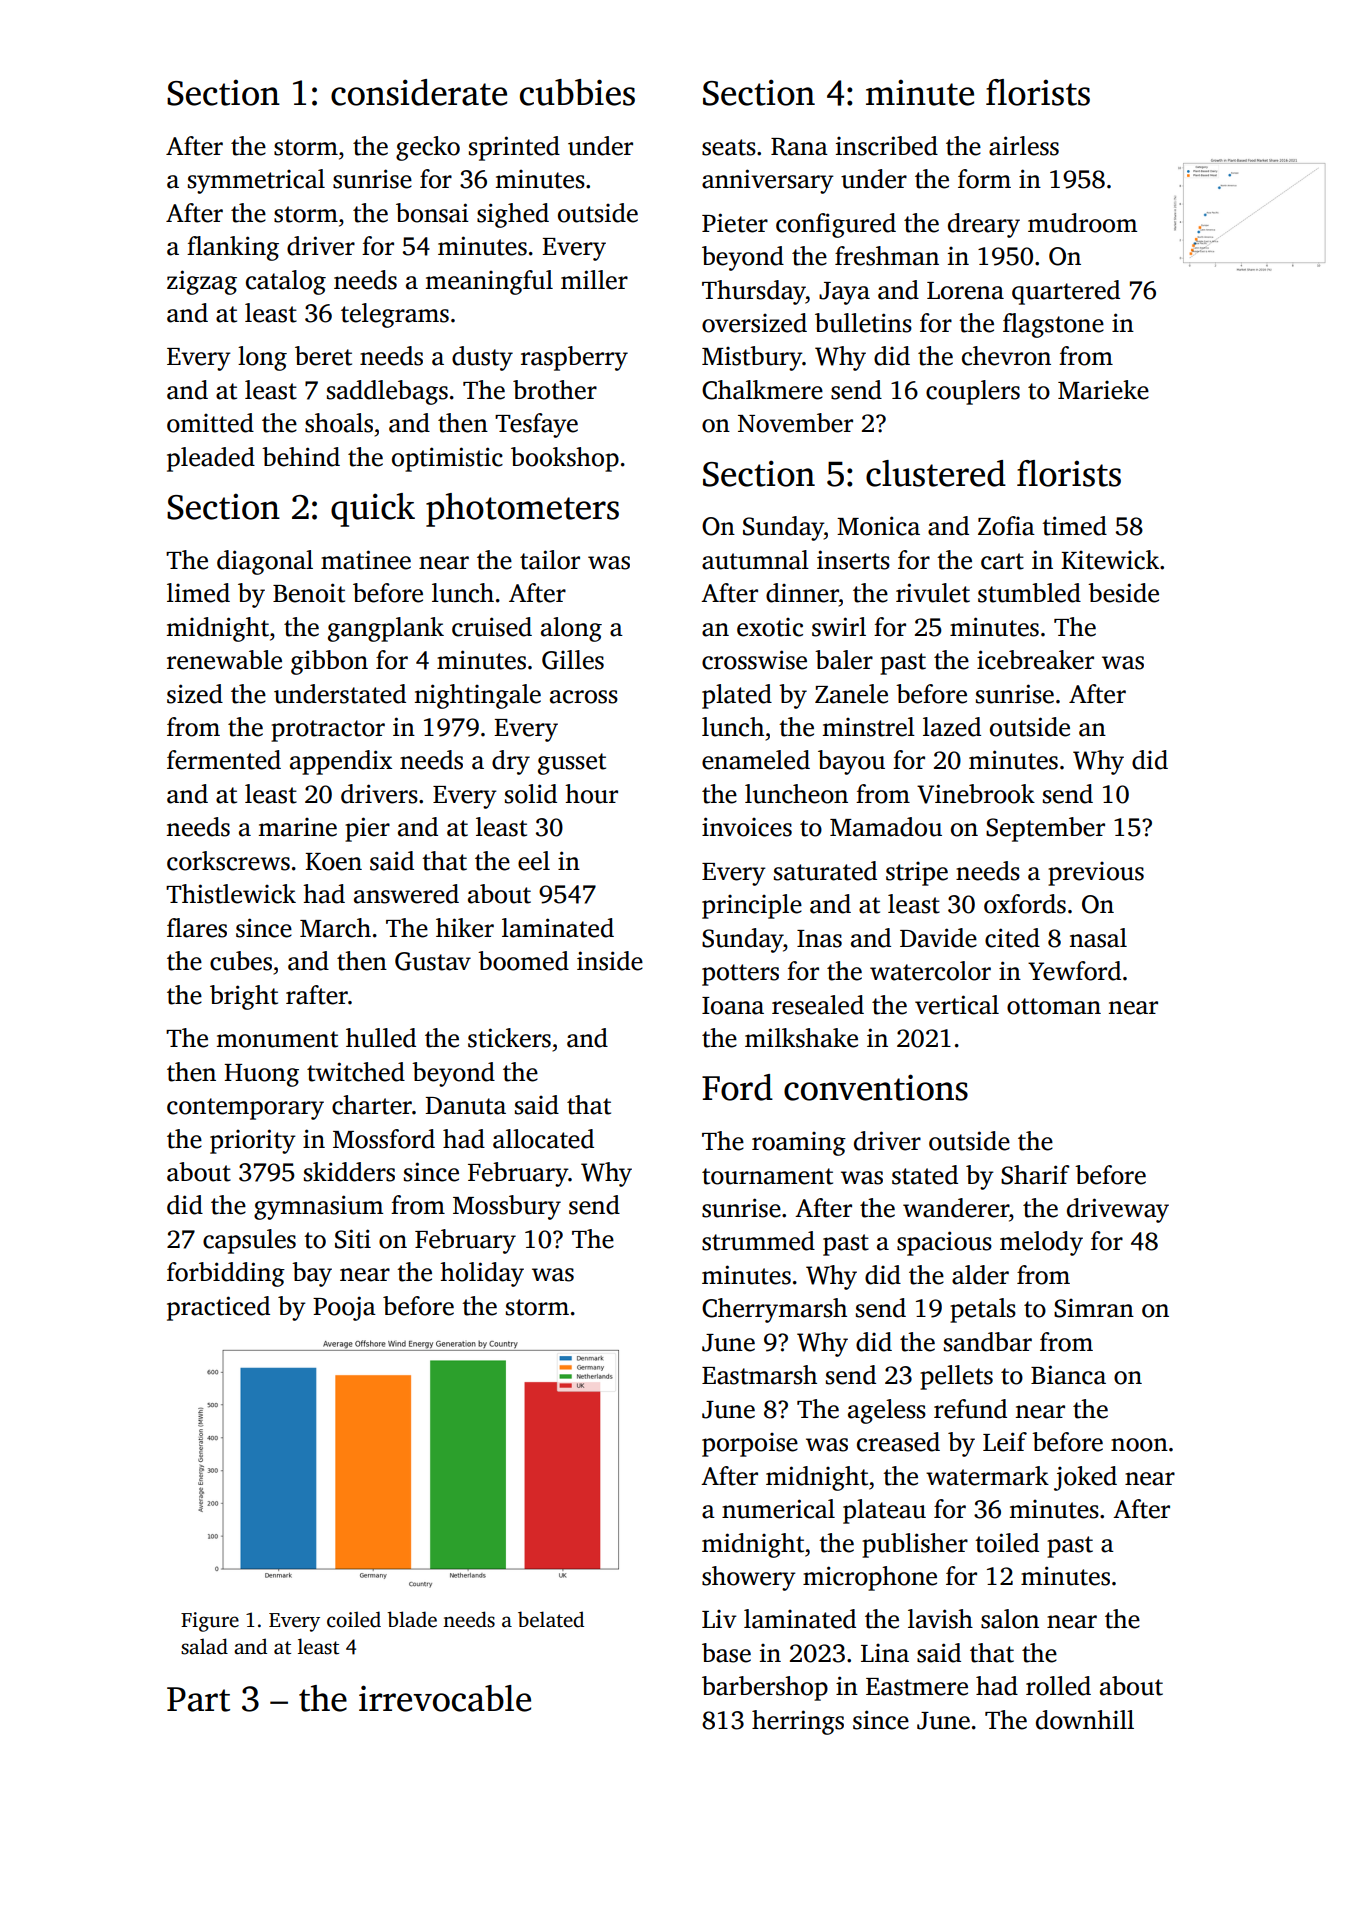 The image size is (1351, 1911). Describe the element at coordinates (482, 358) in the screenshot. I see `dusty` at that location.
